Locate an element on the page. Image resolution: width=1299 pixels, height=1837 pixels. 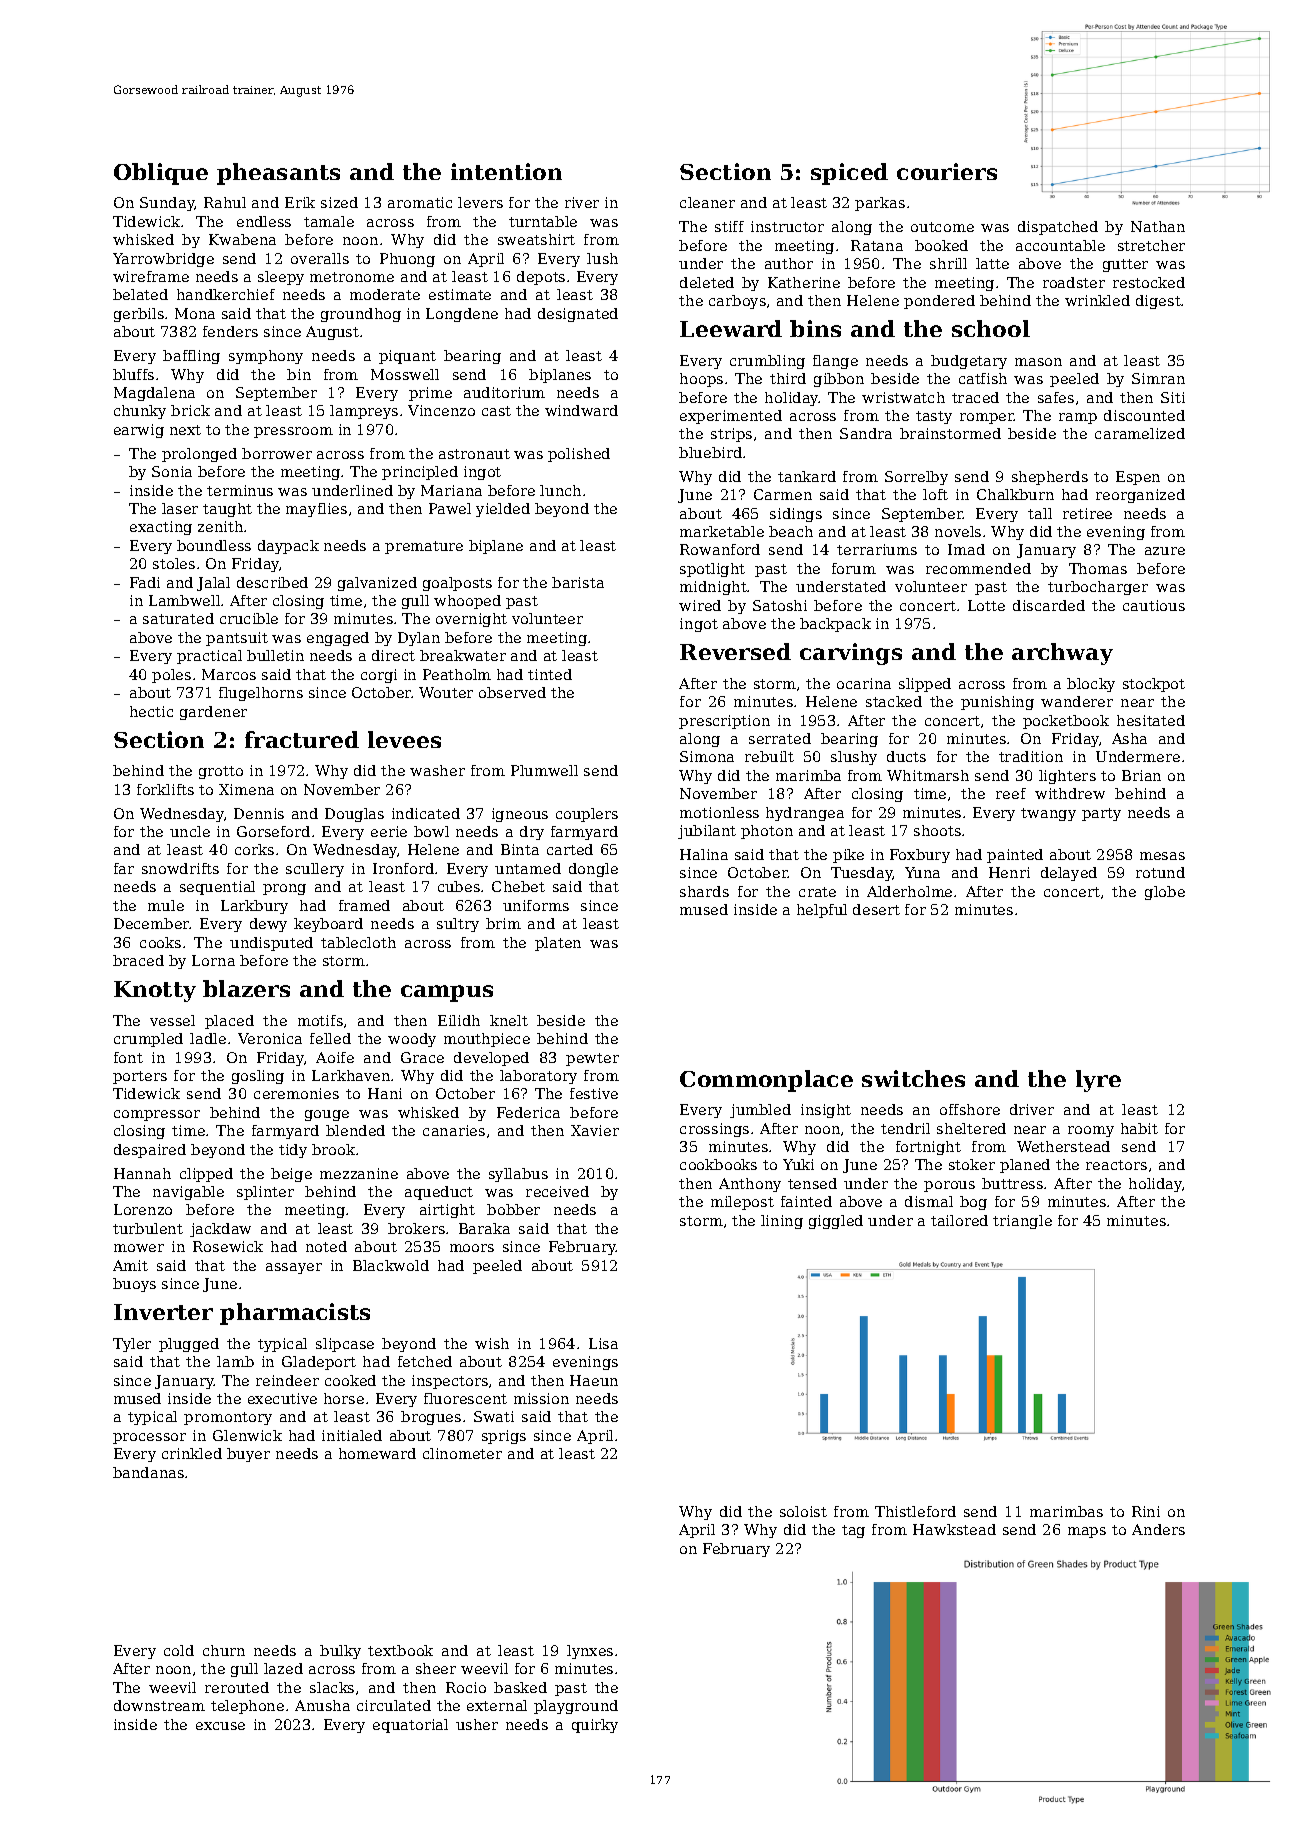
excuse is located at coordinates (220, 1726).
